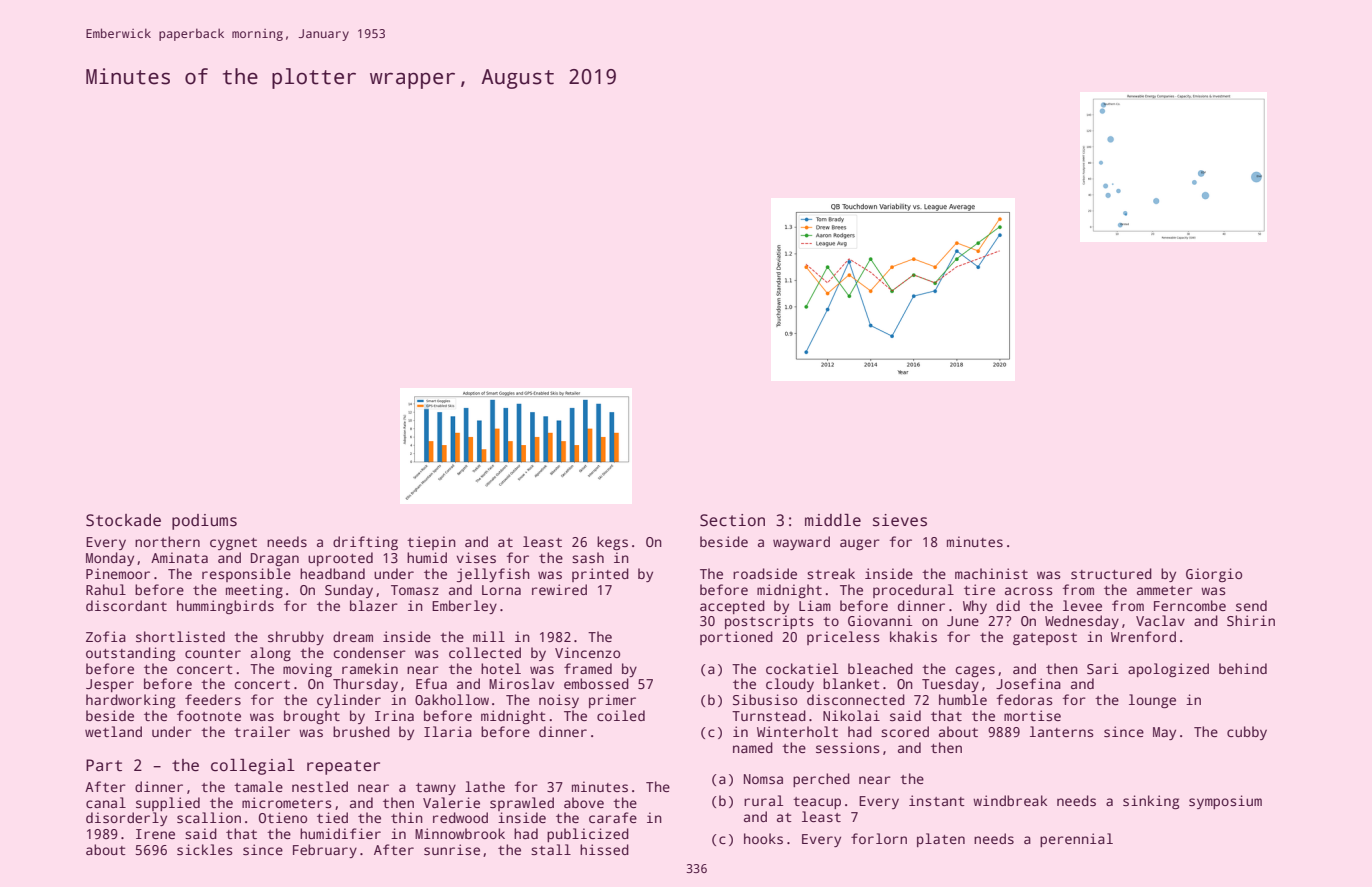  What do you see at coordinates (286, 802) in the screenshot?
I see `micrometers` at bounding box center [286, 802].
